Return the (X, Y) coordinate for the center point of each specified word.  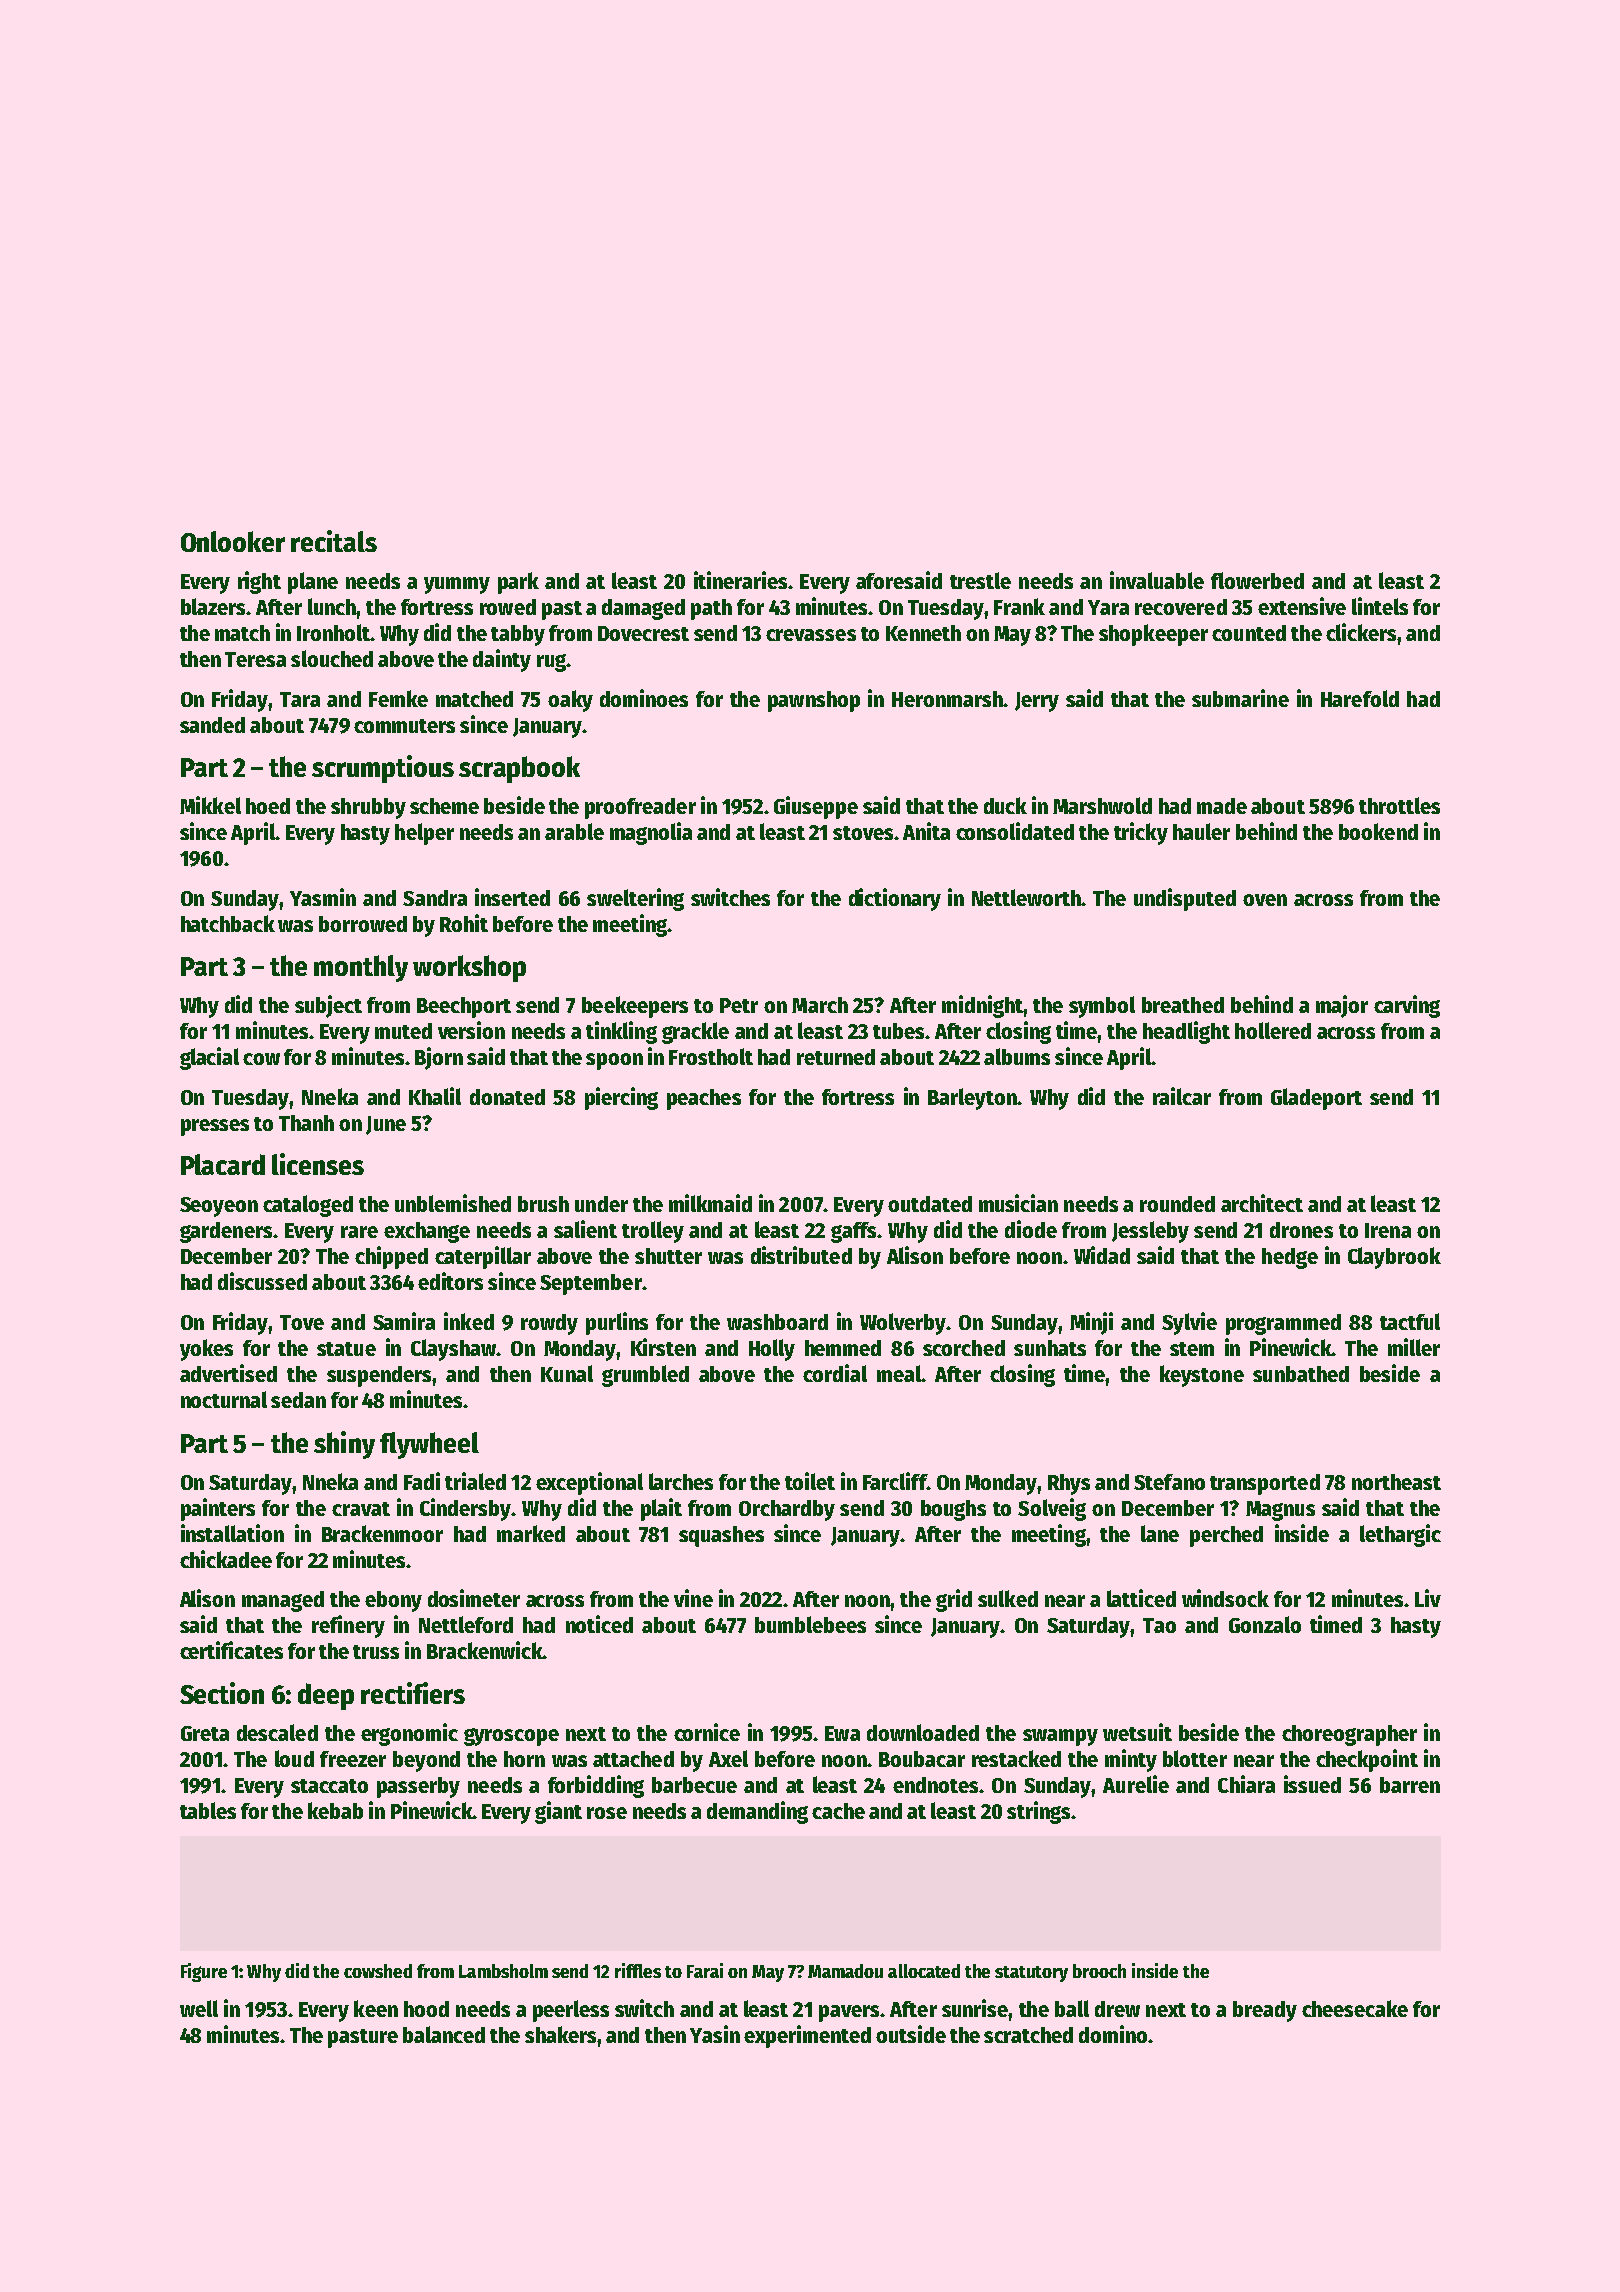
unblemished (453, 1203)
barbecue (694, 1785)
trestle (980, 580)
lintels (1380, 606)
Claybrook (1394, 1258)
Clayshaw (453, 1350)
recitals (334, 541)
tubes (898, 1031)
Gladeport (1316, 1099)
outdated (930, 1204)
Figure (204, 1972)
